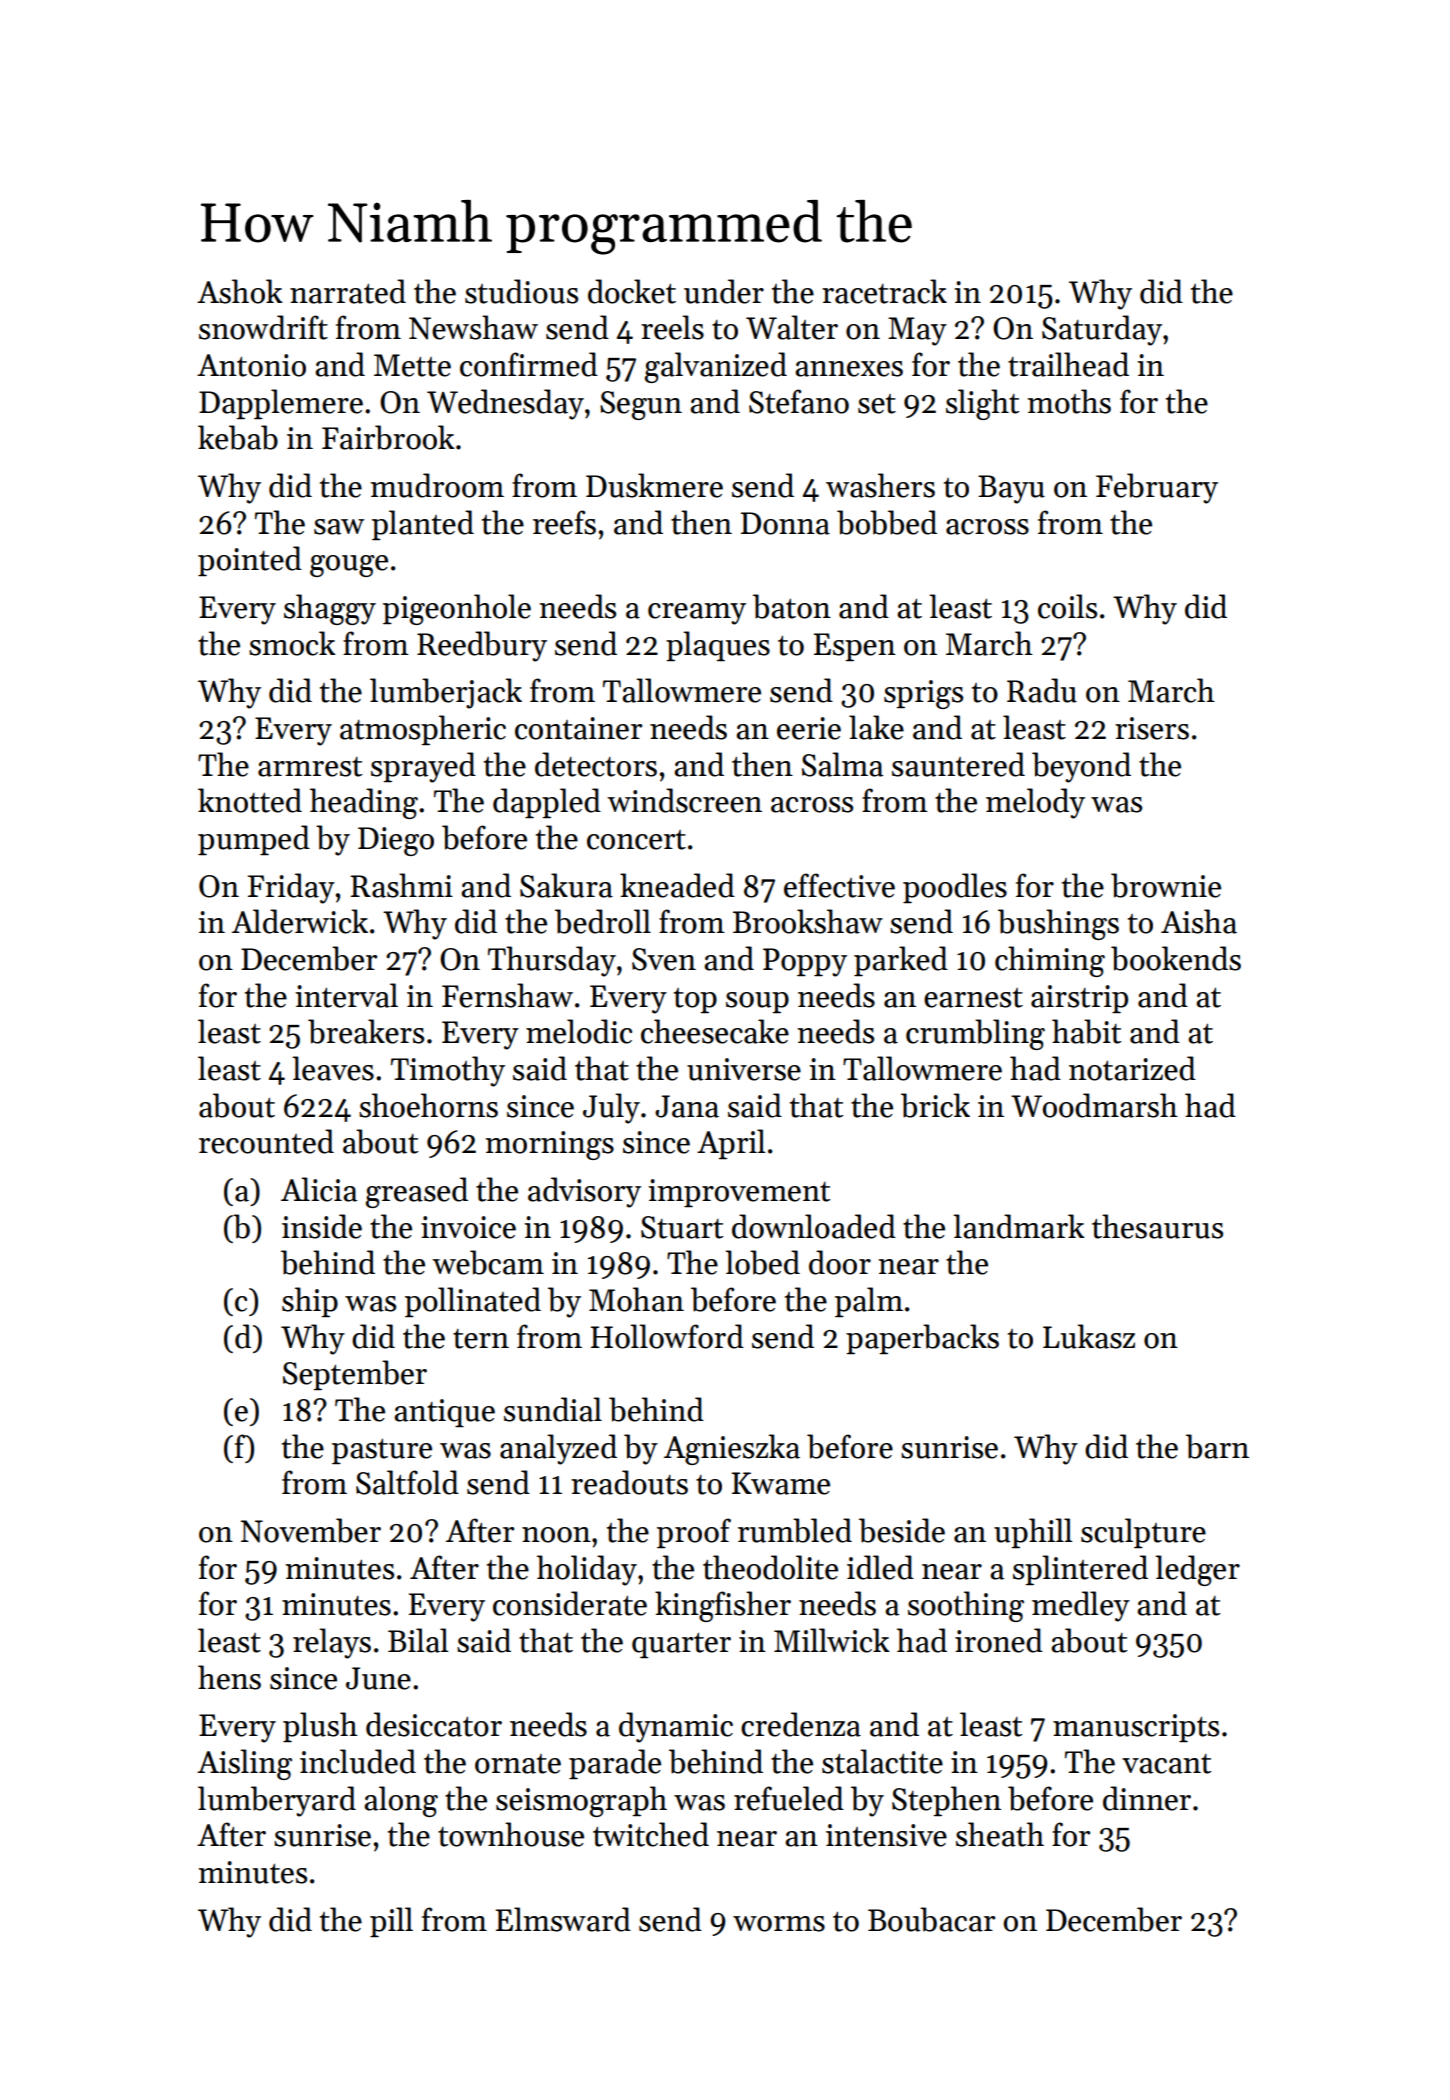  Describe the element at coordinates (521, 291) in the page. I see `studious` at that location.
